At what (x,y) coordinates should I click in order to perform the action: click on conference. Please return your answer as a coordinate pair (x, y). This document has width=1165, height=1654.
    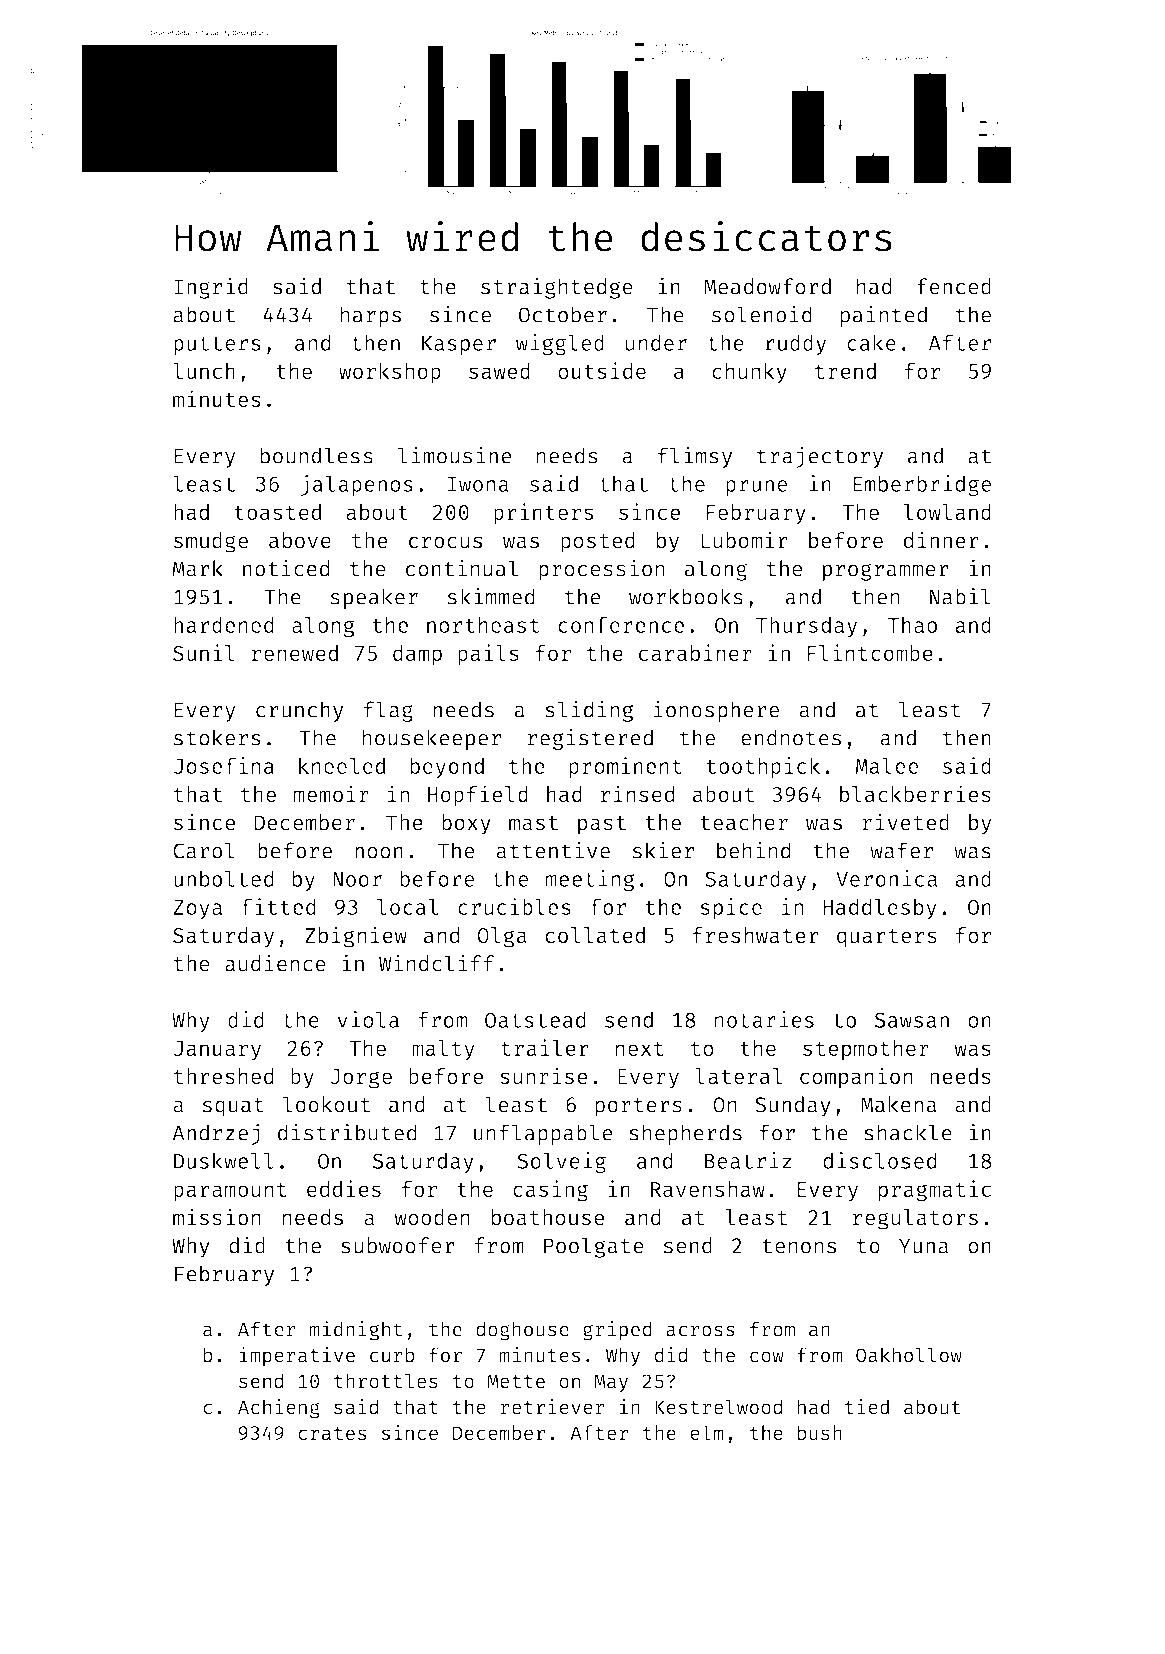
    Looking at the image, I should click on (621, 624).
